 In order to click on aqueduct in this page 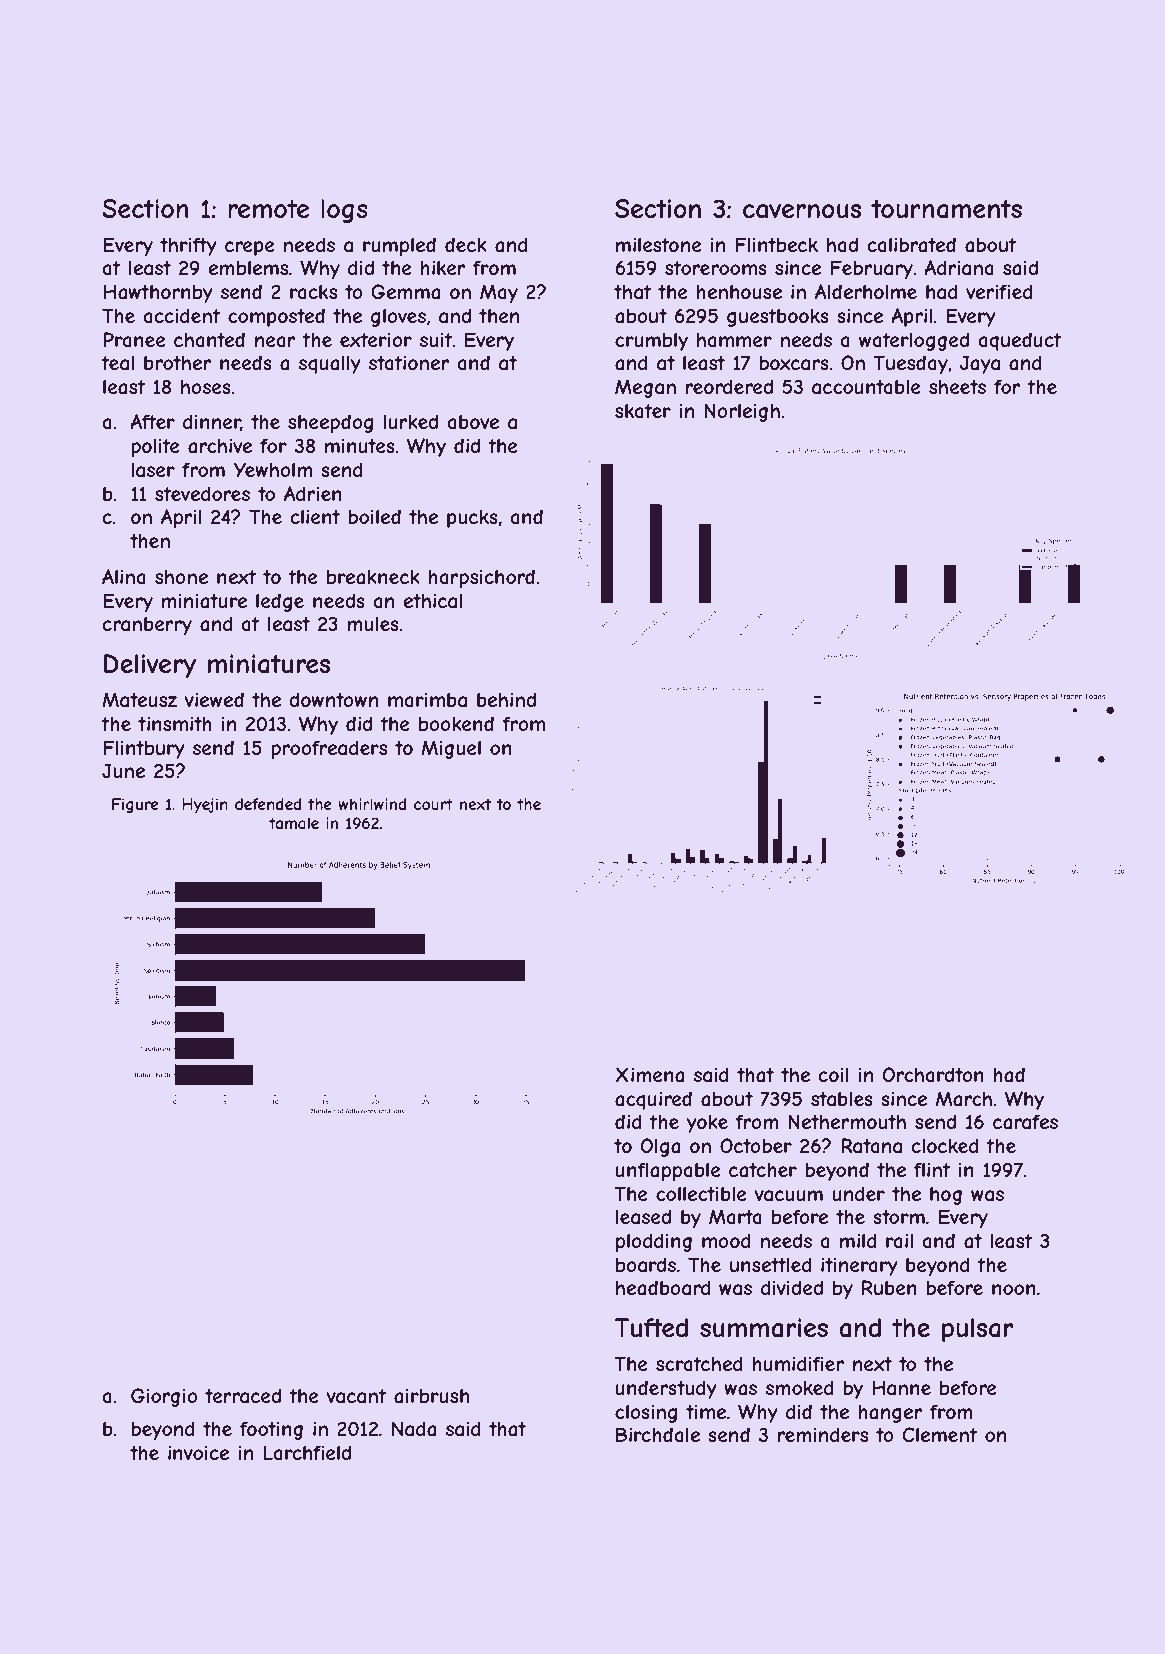, I will do `click(1020, 341)`.
